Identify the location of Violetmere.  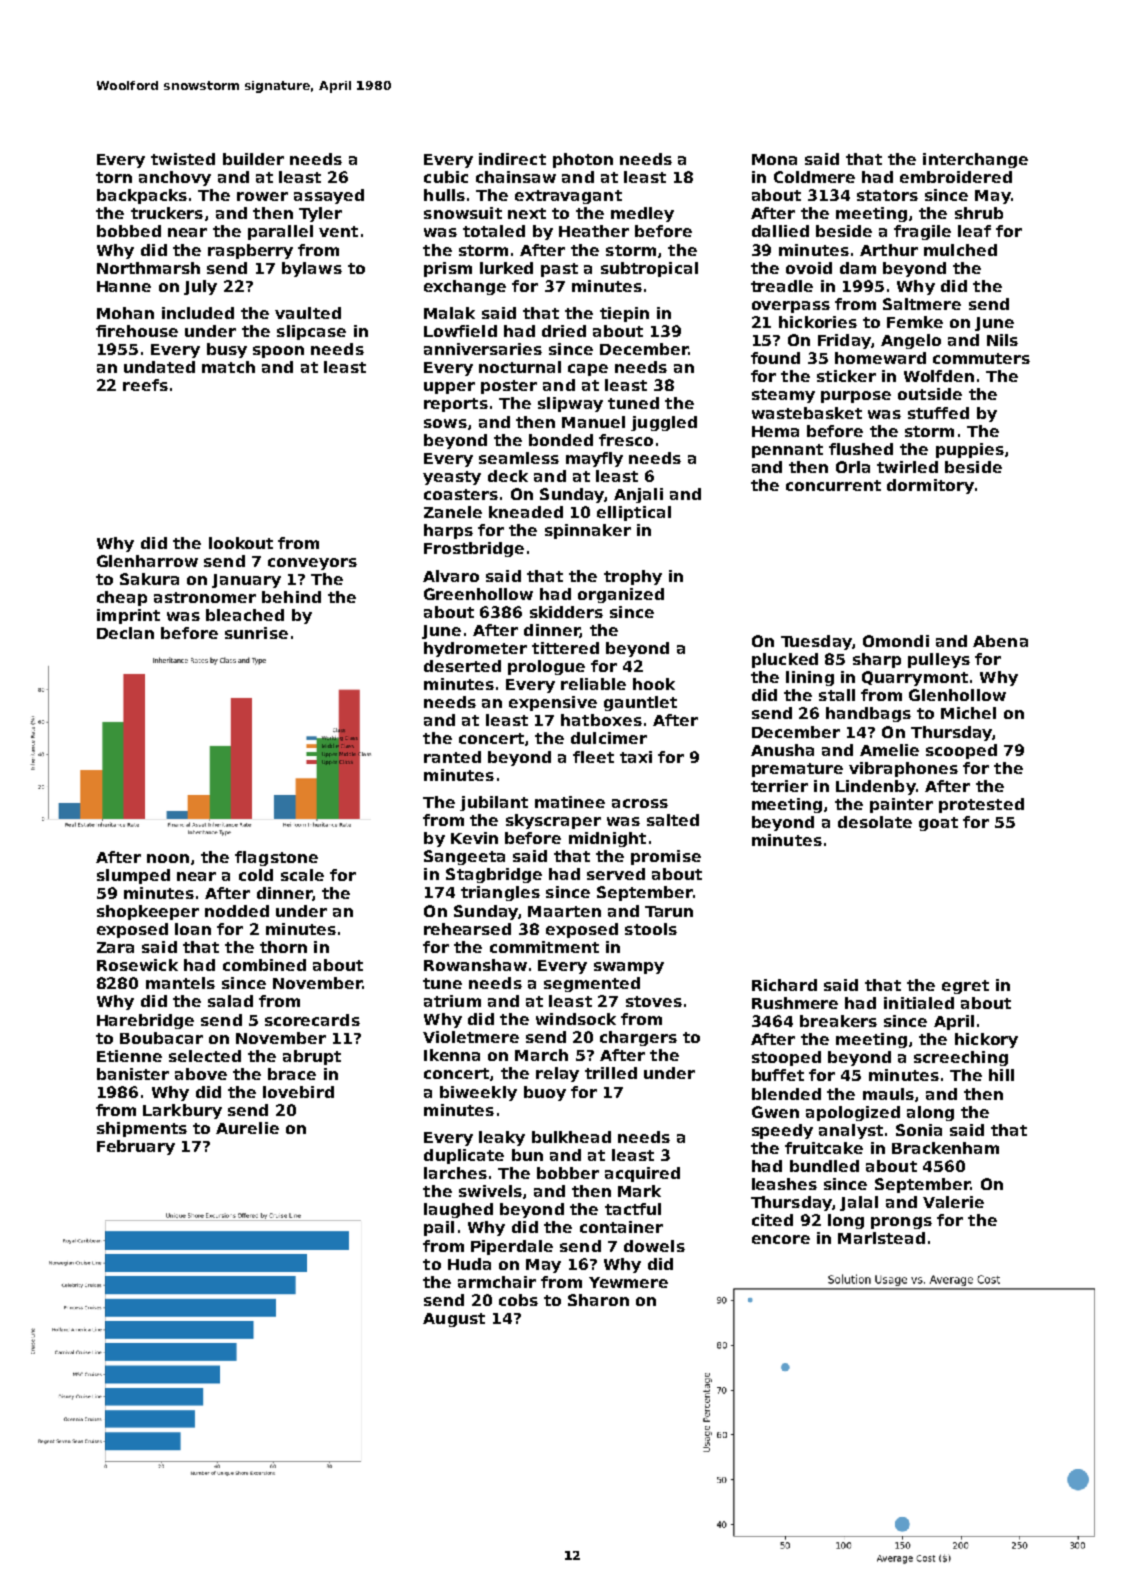
(471, 1037).
